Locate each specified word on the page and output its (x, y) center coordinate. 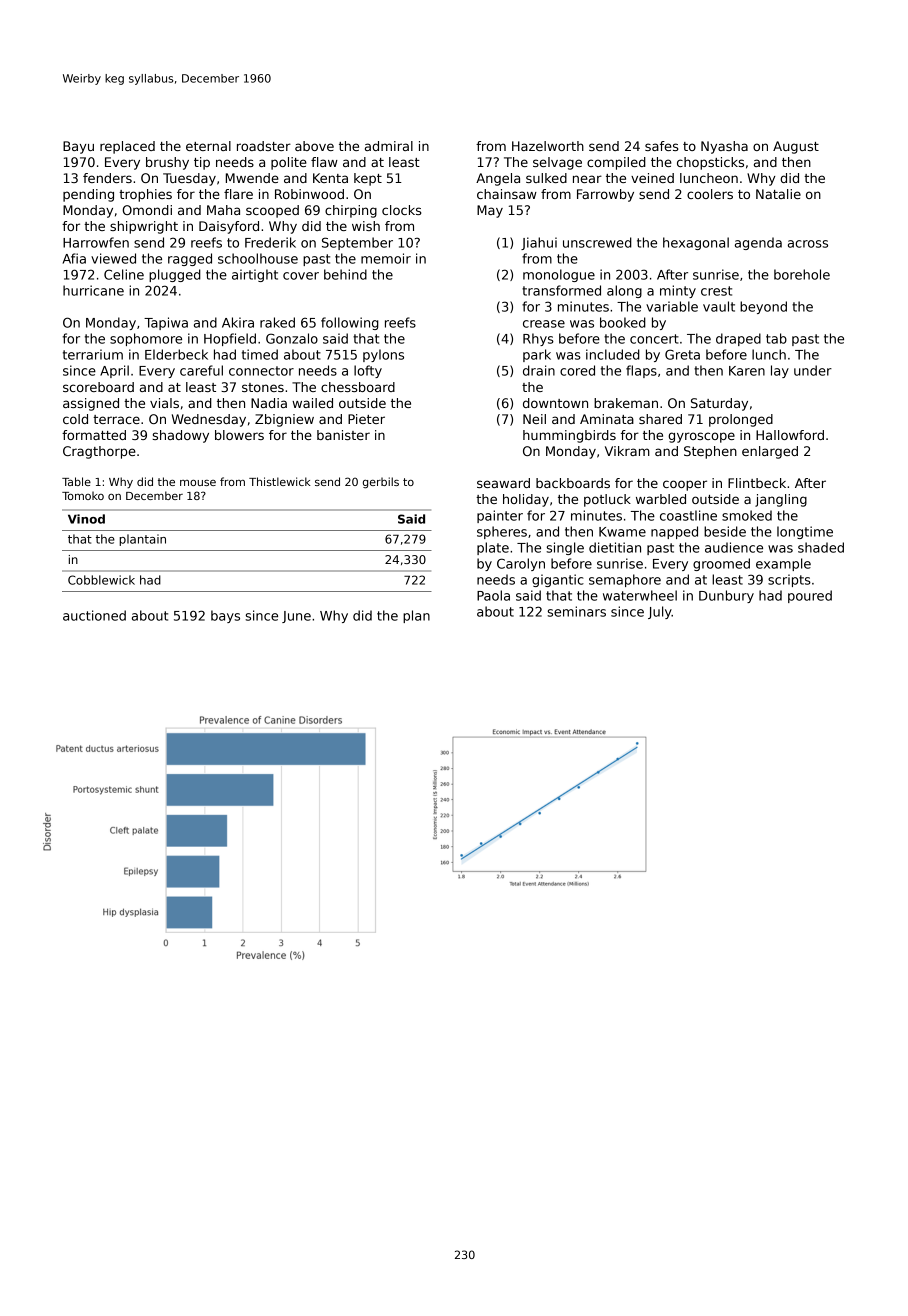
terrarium (93, 354)
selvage (557, 163)
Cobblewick (101, 580)
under (813, 370)
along (624, 291)
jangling (781, 500)
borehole (802, 274)
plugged (175, 275)
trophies (145, 195)
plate (493, 548)
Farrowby (605, 195)
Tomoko (83, 495)
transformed (561, 290)
